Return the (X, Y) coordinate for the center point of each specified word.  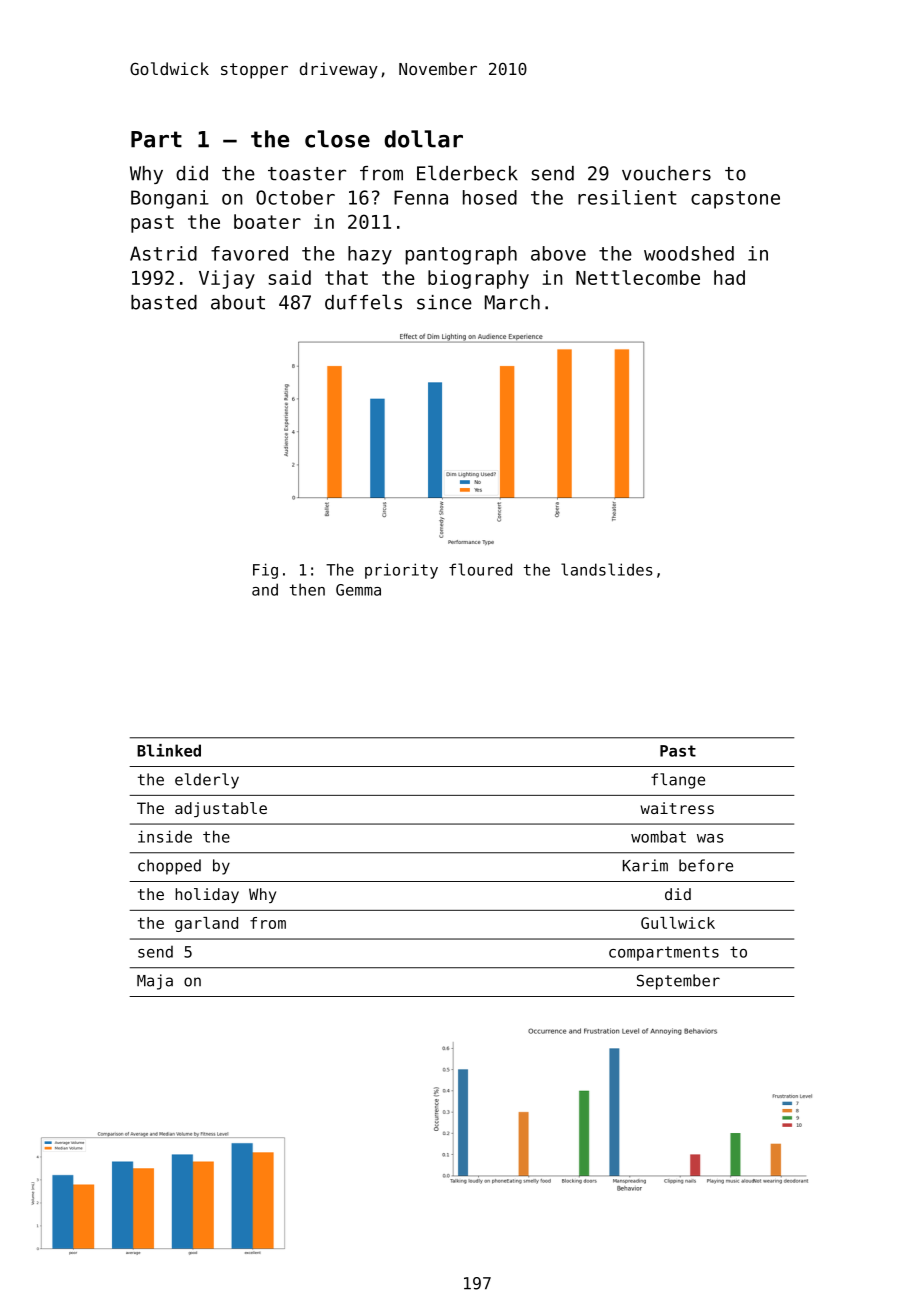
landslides (606, 569)
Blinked (169, 750)
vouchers (666, 173)
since (444, 302)
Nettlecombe (638, 277)
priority (401, 571)
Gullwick (678, 923)
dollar (423, 139)
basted (164, 302)
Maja (155, 982)
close (337, 139)
